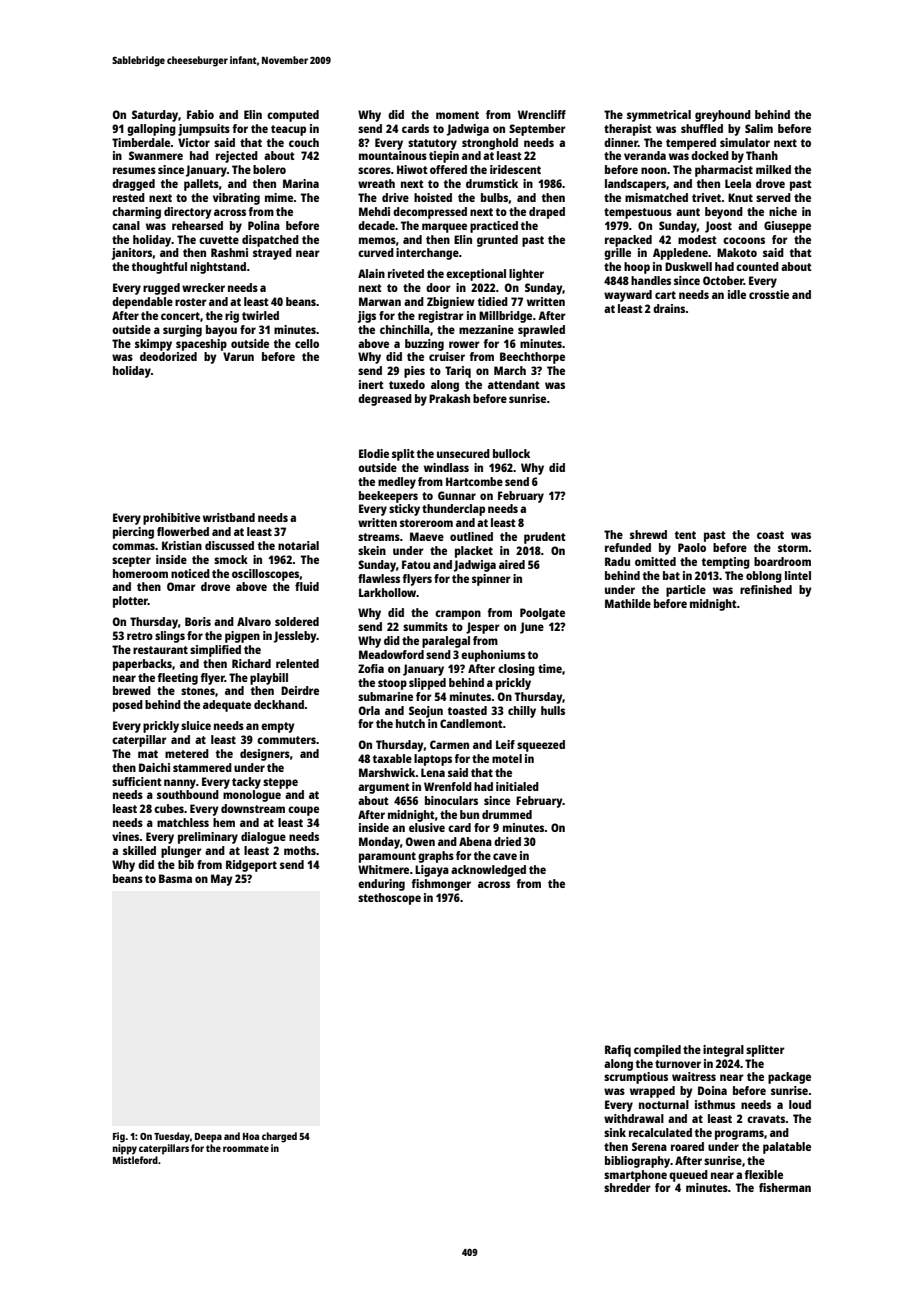 Image resolution: width=924 pixels, height=1308 pixels. What do you see at coordinates (153, 345) in the screenshot?
I see `skimpy` at bounding box center [153, 345].
